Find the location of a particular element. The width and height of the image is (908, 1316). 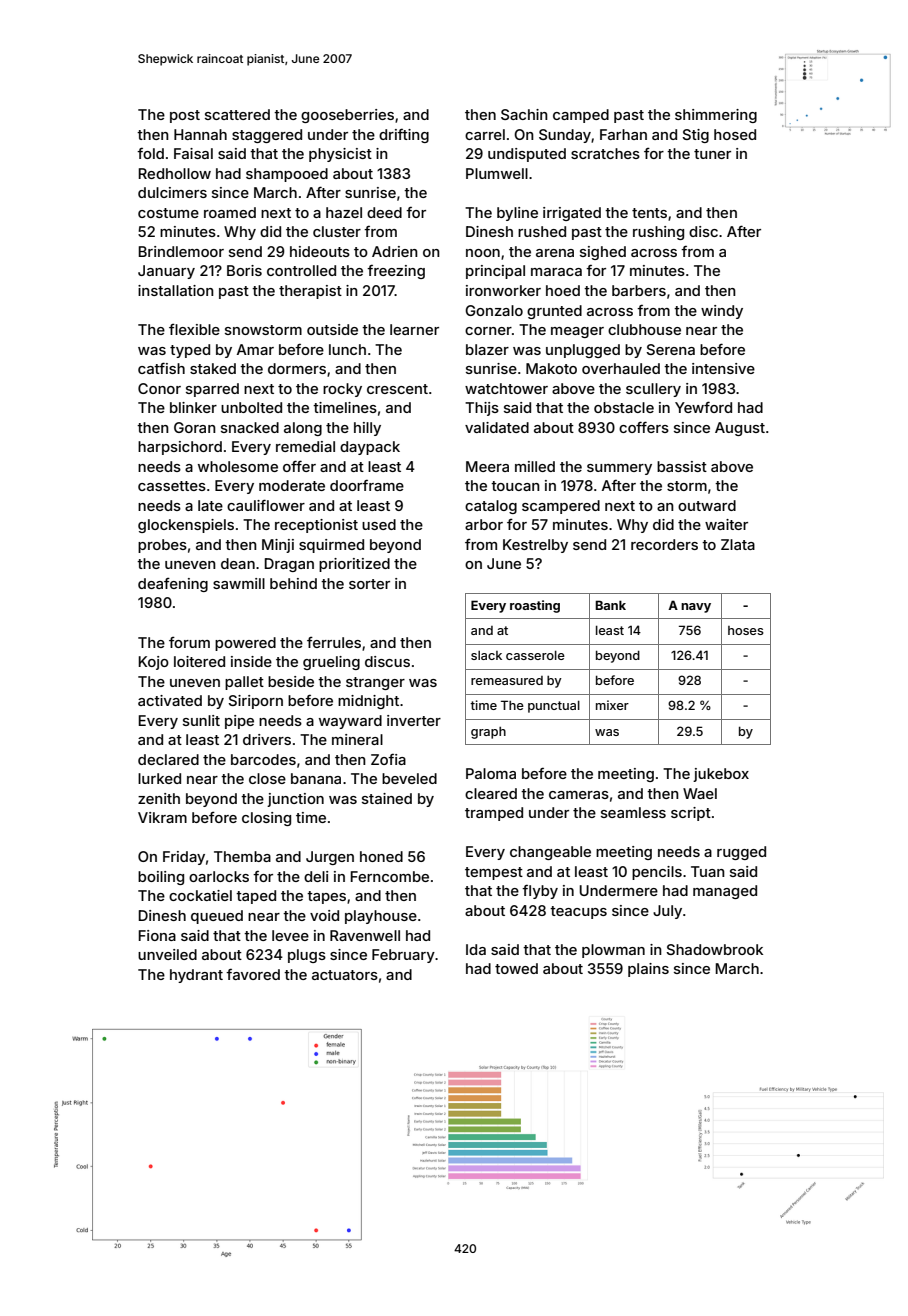

Brindlemoor is located at coordinates (181, 251).
